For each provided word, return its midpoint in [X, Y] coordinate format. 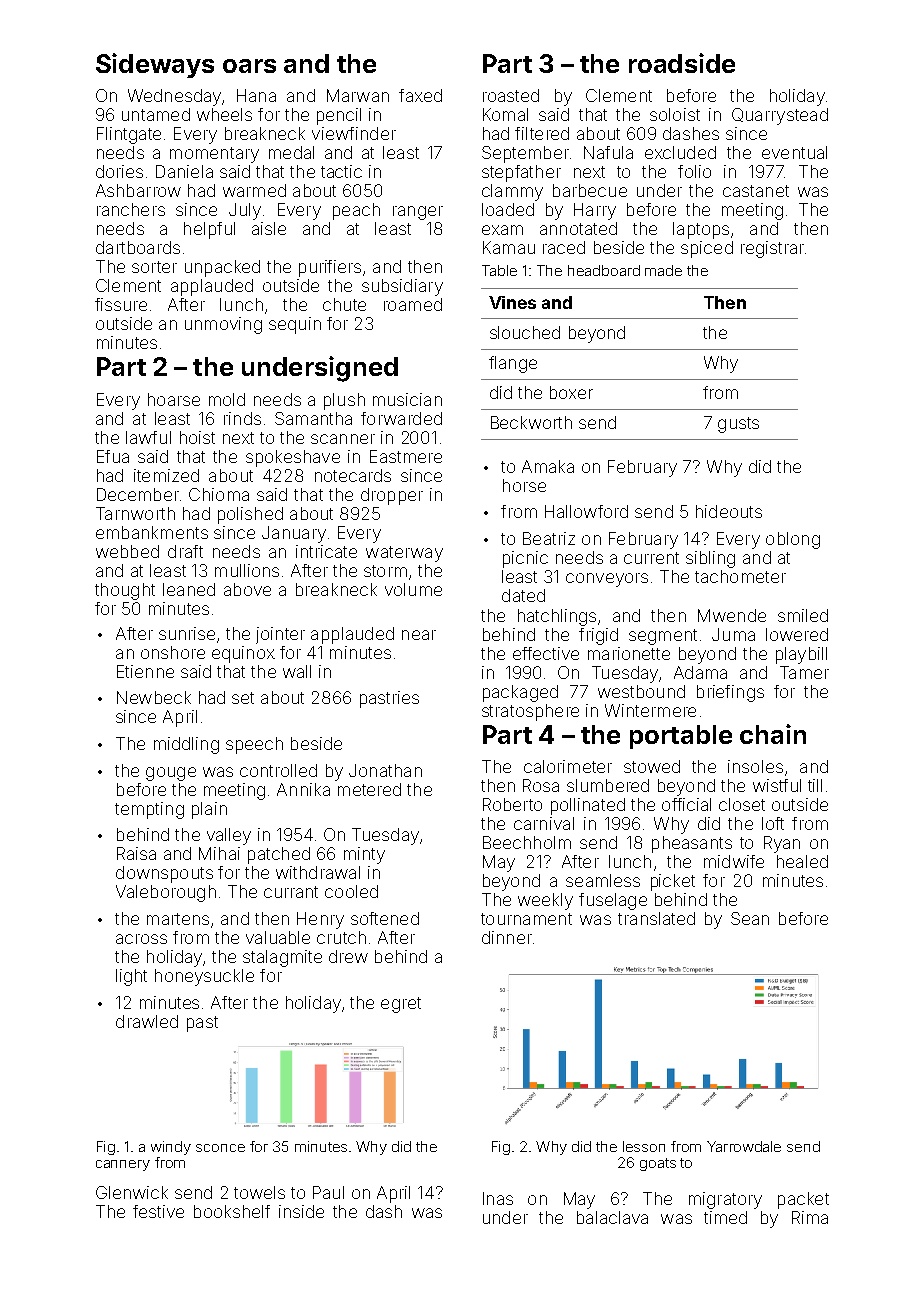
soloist [675, 114]
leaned [189, 589]
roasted [511, 95]
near [419, 635]
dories [119, 171]
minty [364, 855]
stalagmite [282, 958]
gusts [738, 425]
